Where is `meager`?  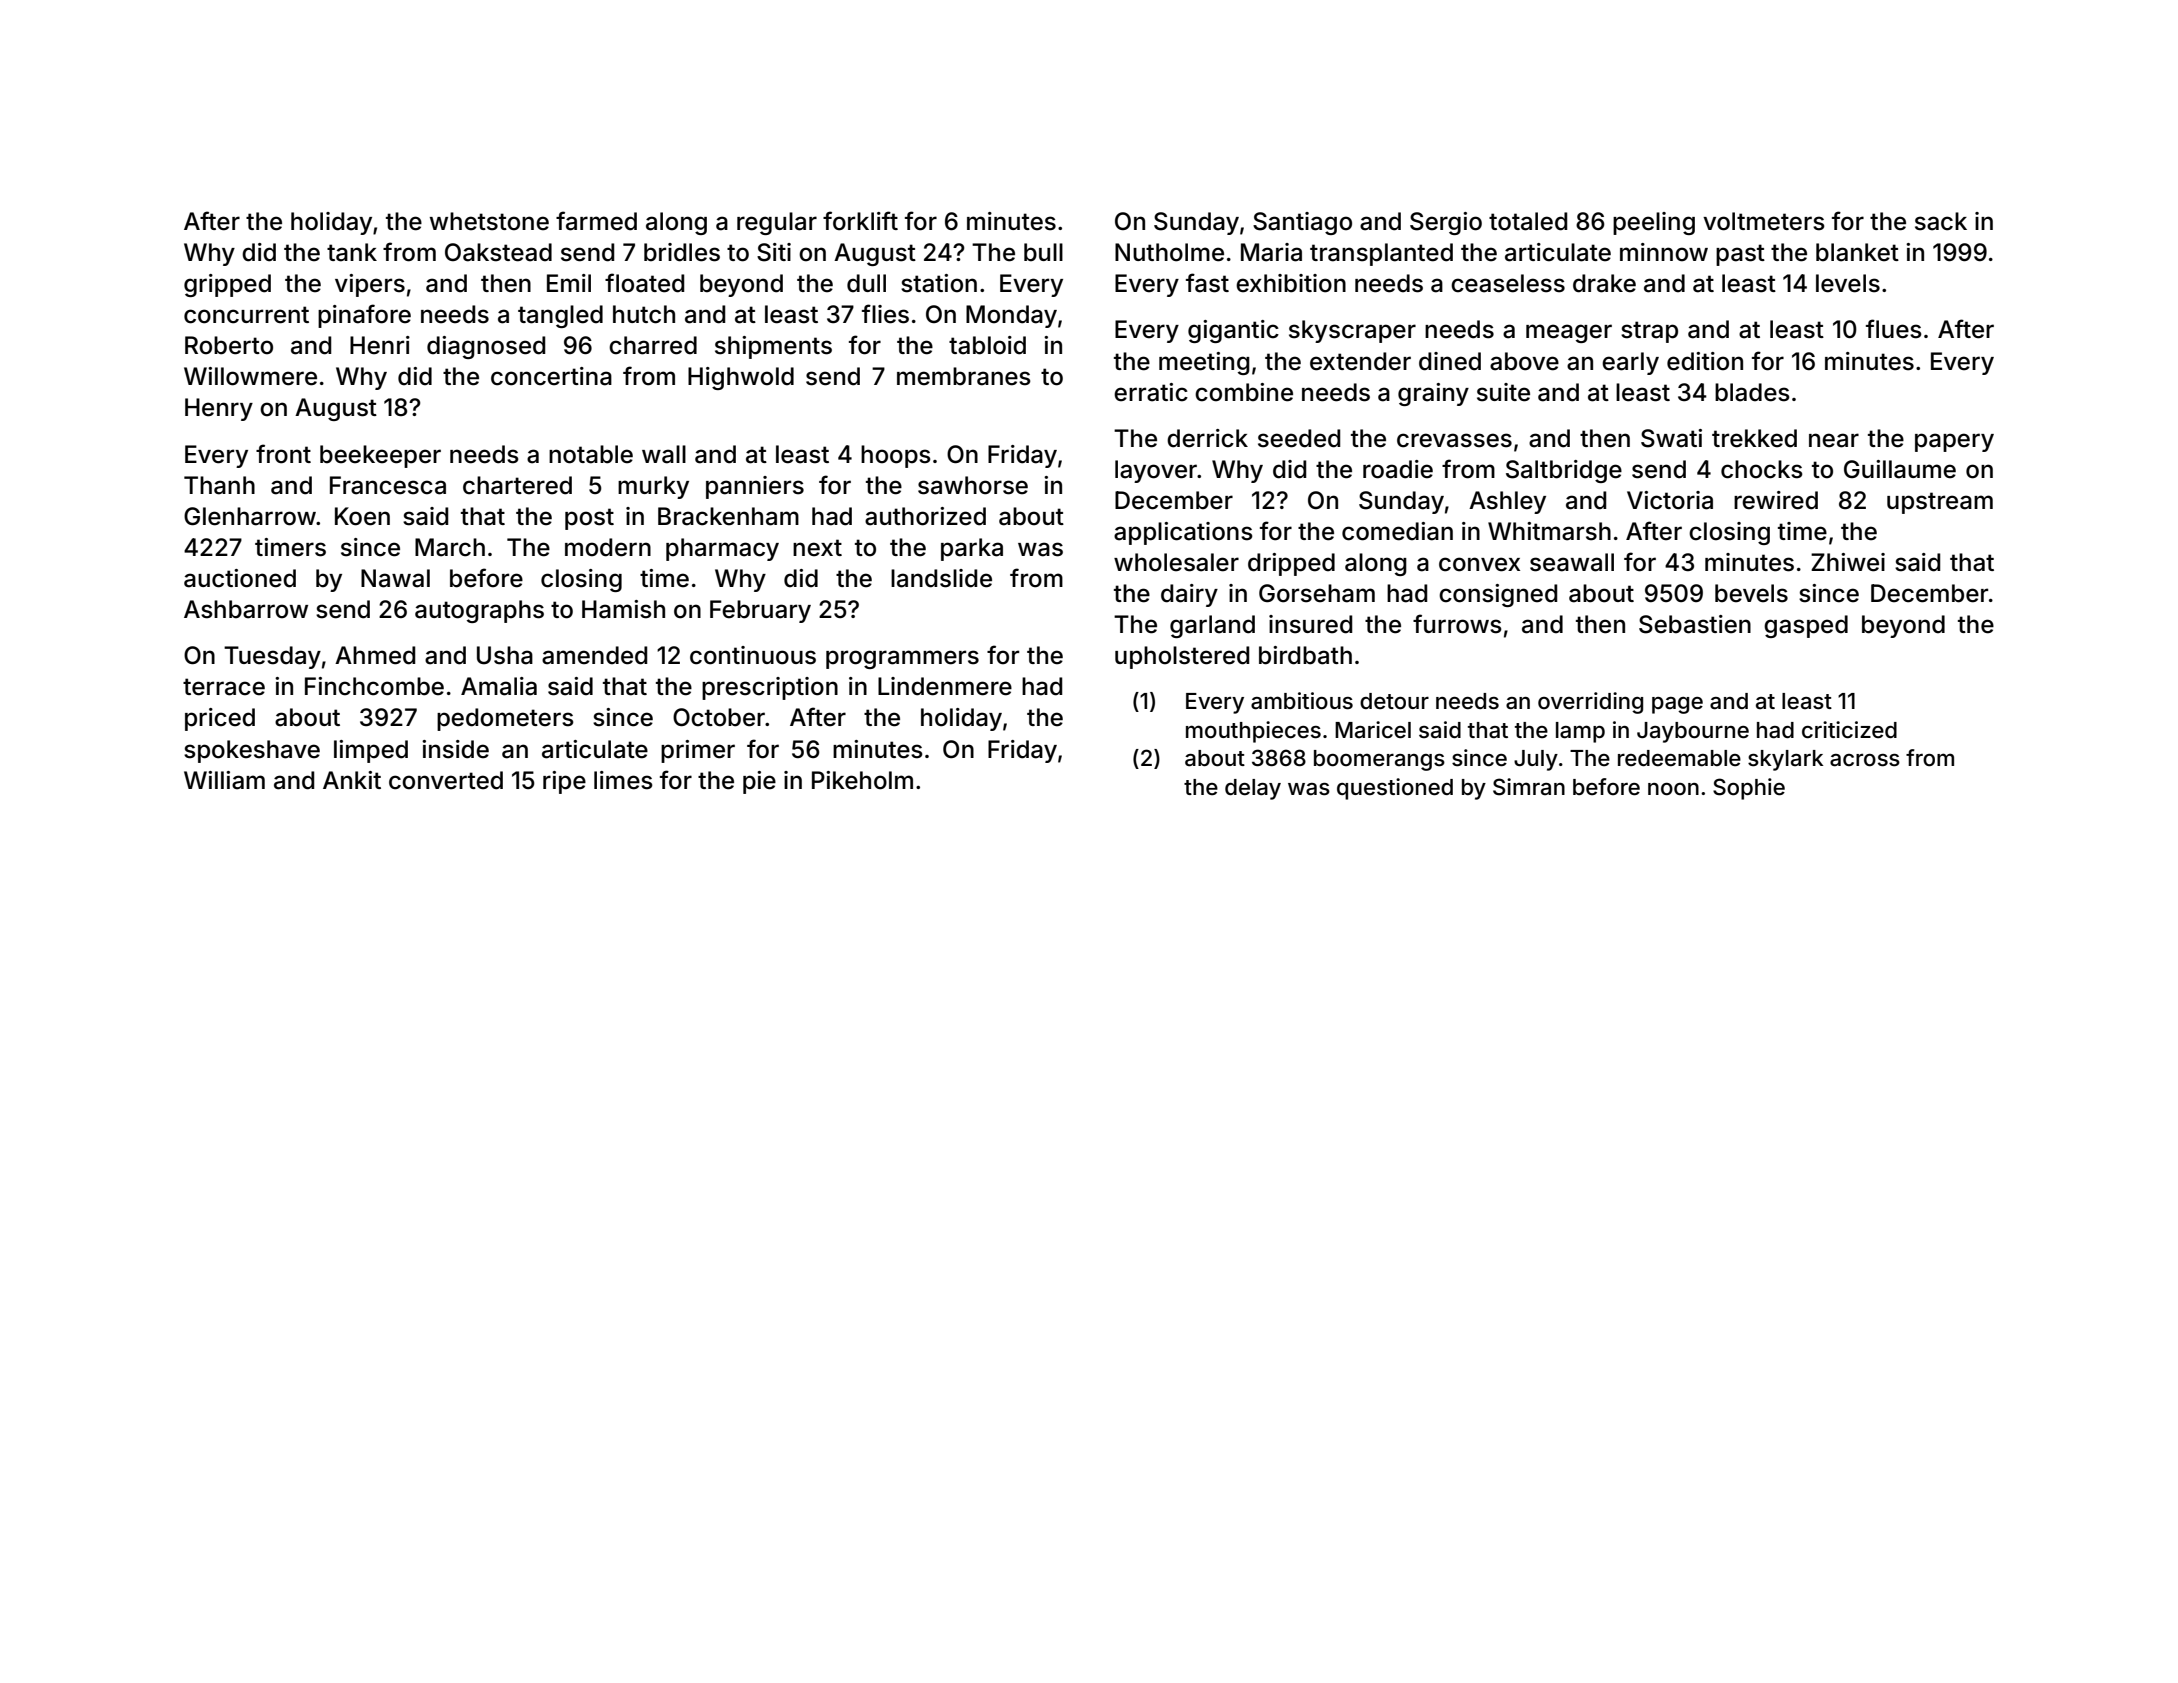 meager is located at coordinates (1569, 333).
